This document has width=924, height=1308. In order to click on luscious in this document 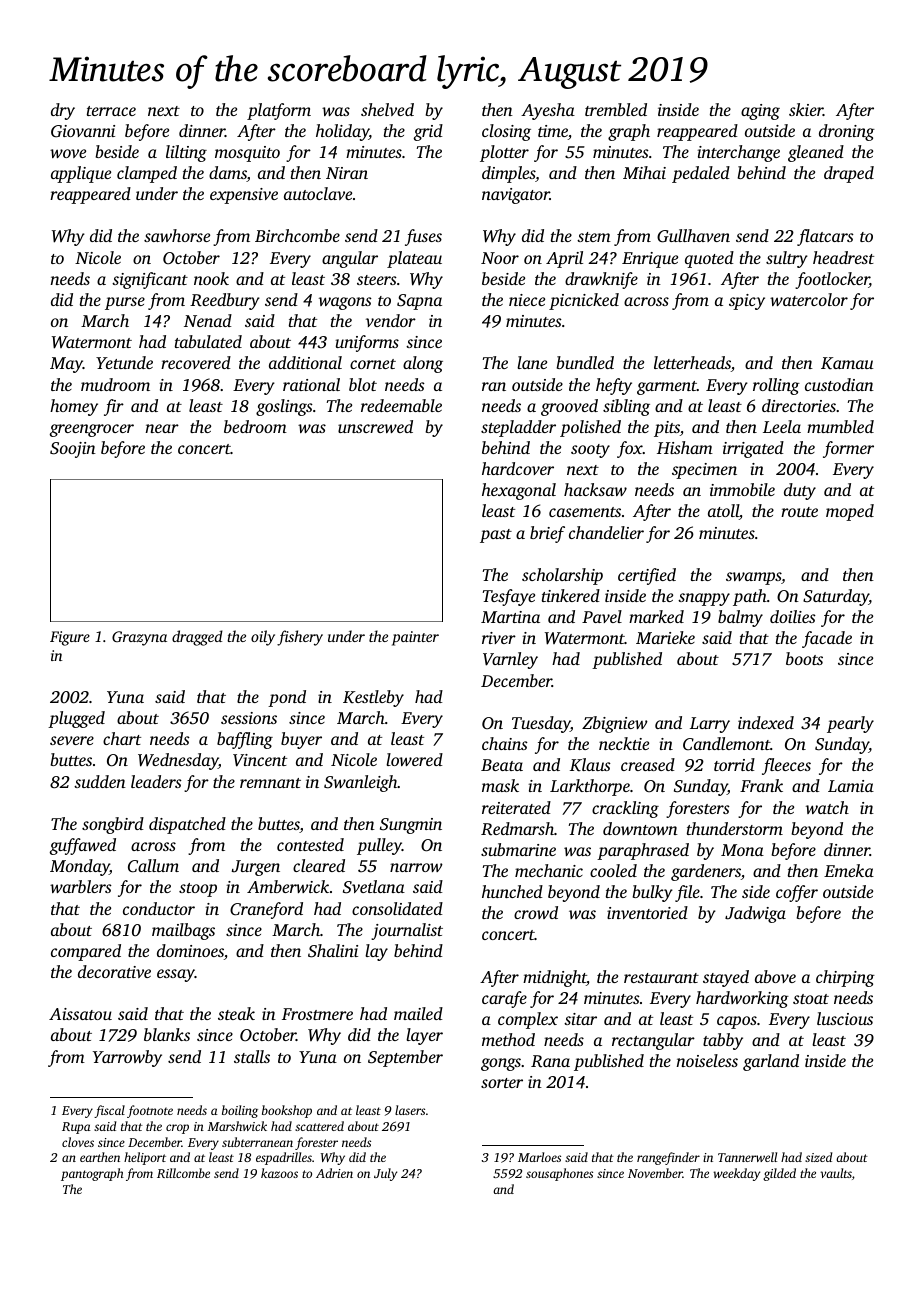, I will do `click(845, 1018)`.
